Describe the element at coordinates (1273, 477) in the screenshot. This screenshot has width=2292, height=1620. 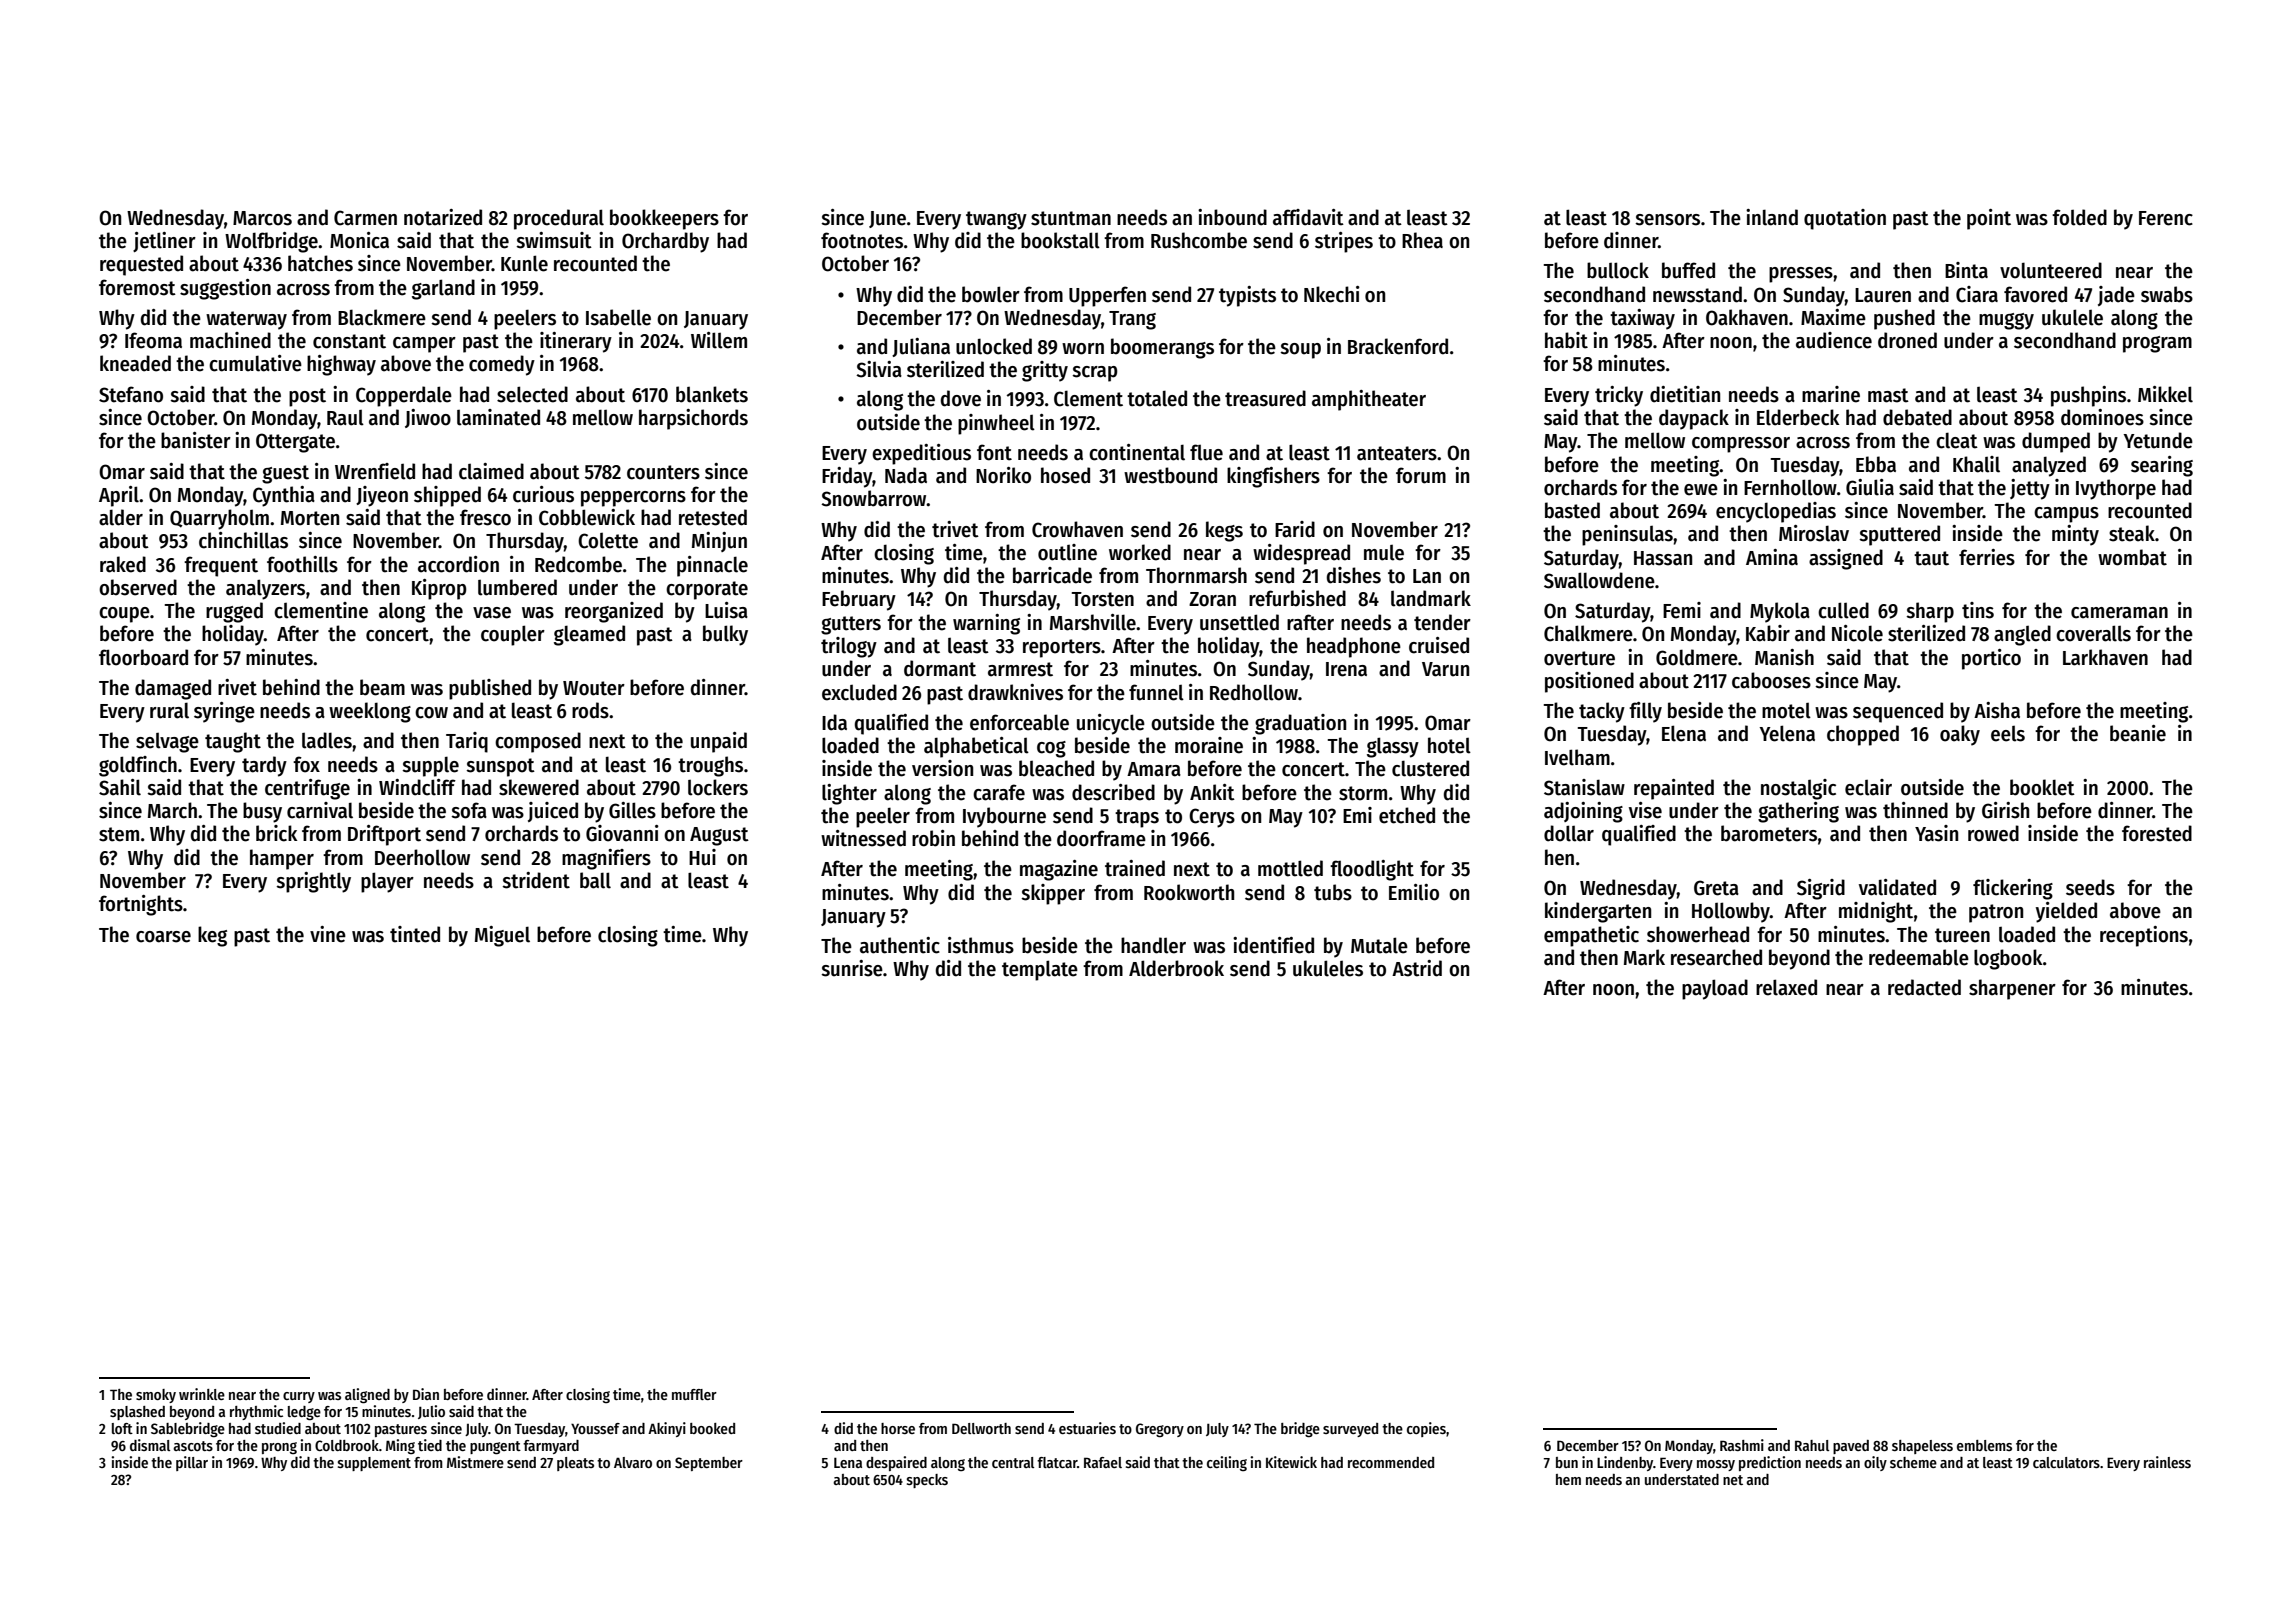
I see `kingfishers` at that location.
